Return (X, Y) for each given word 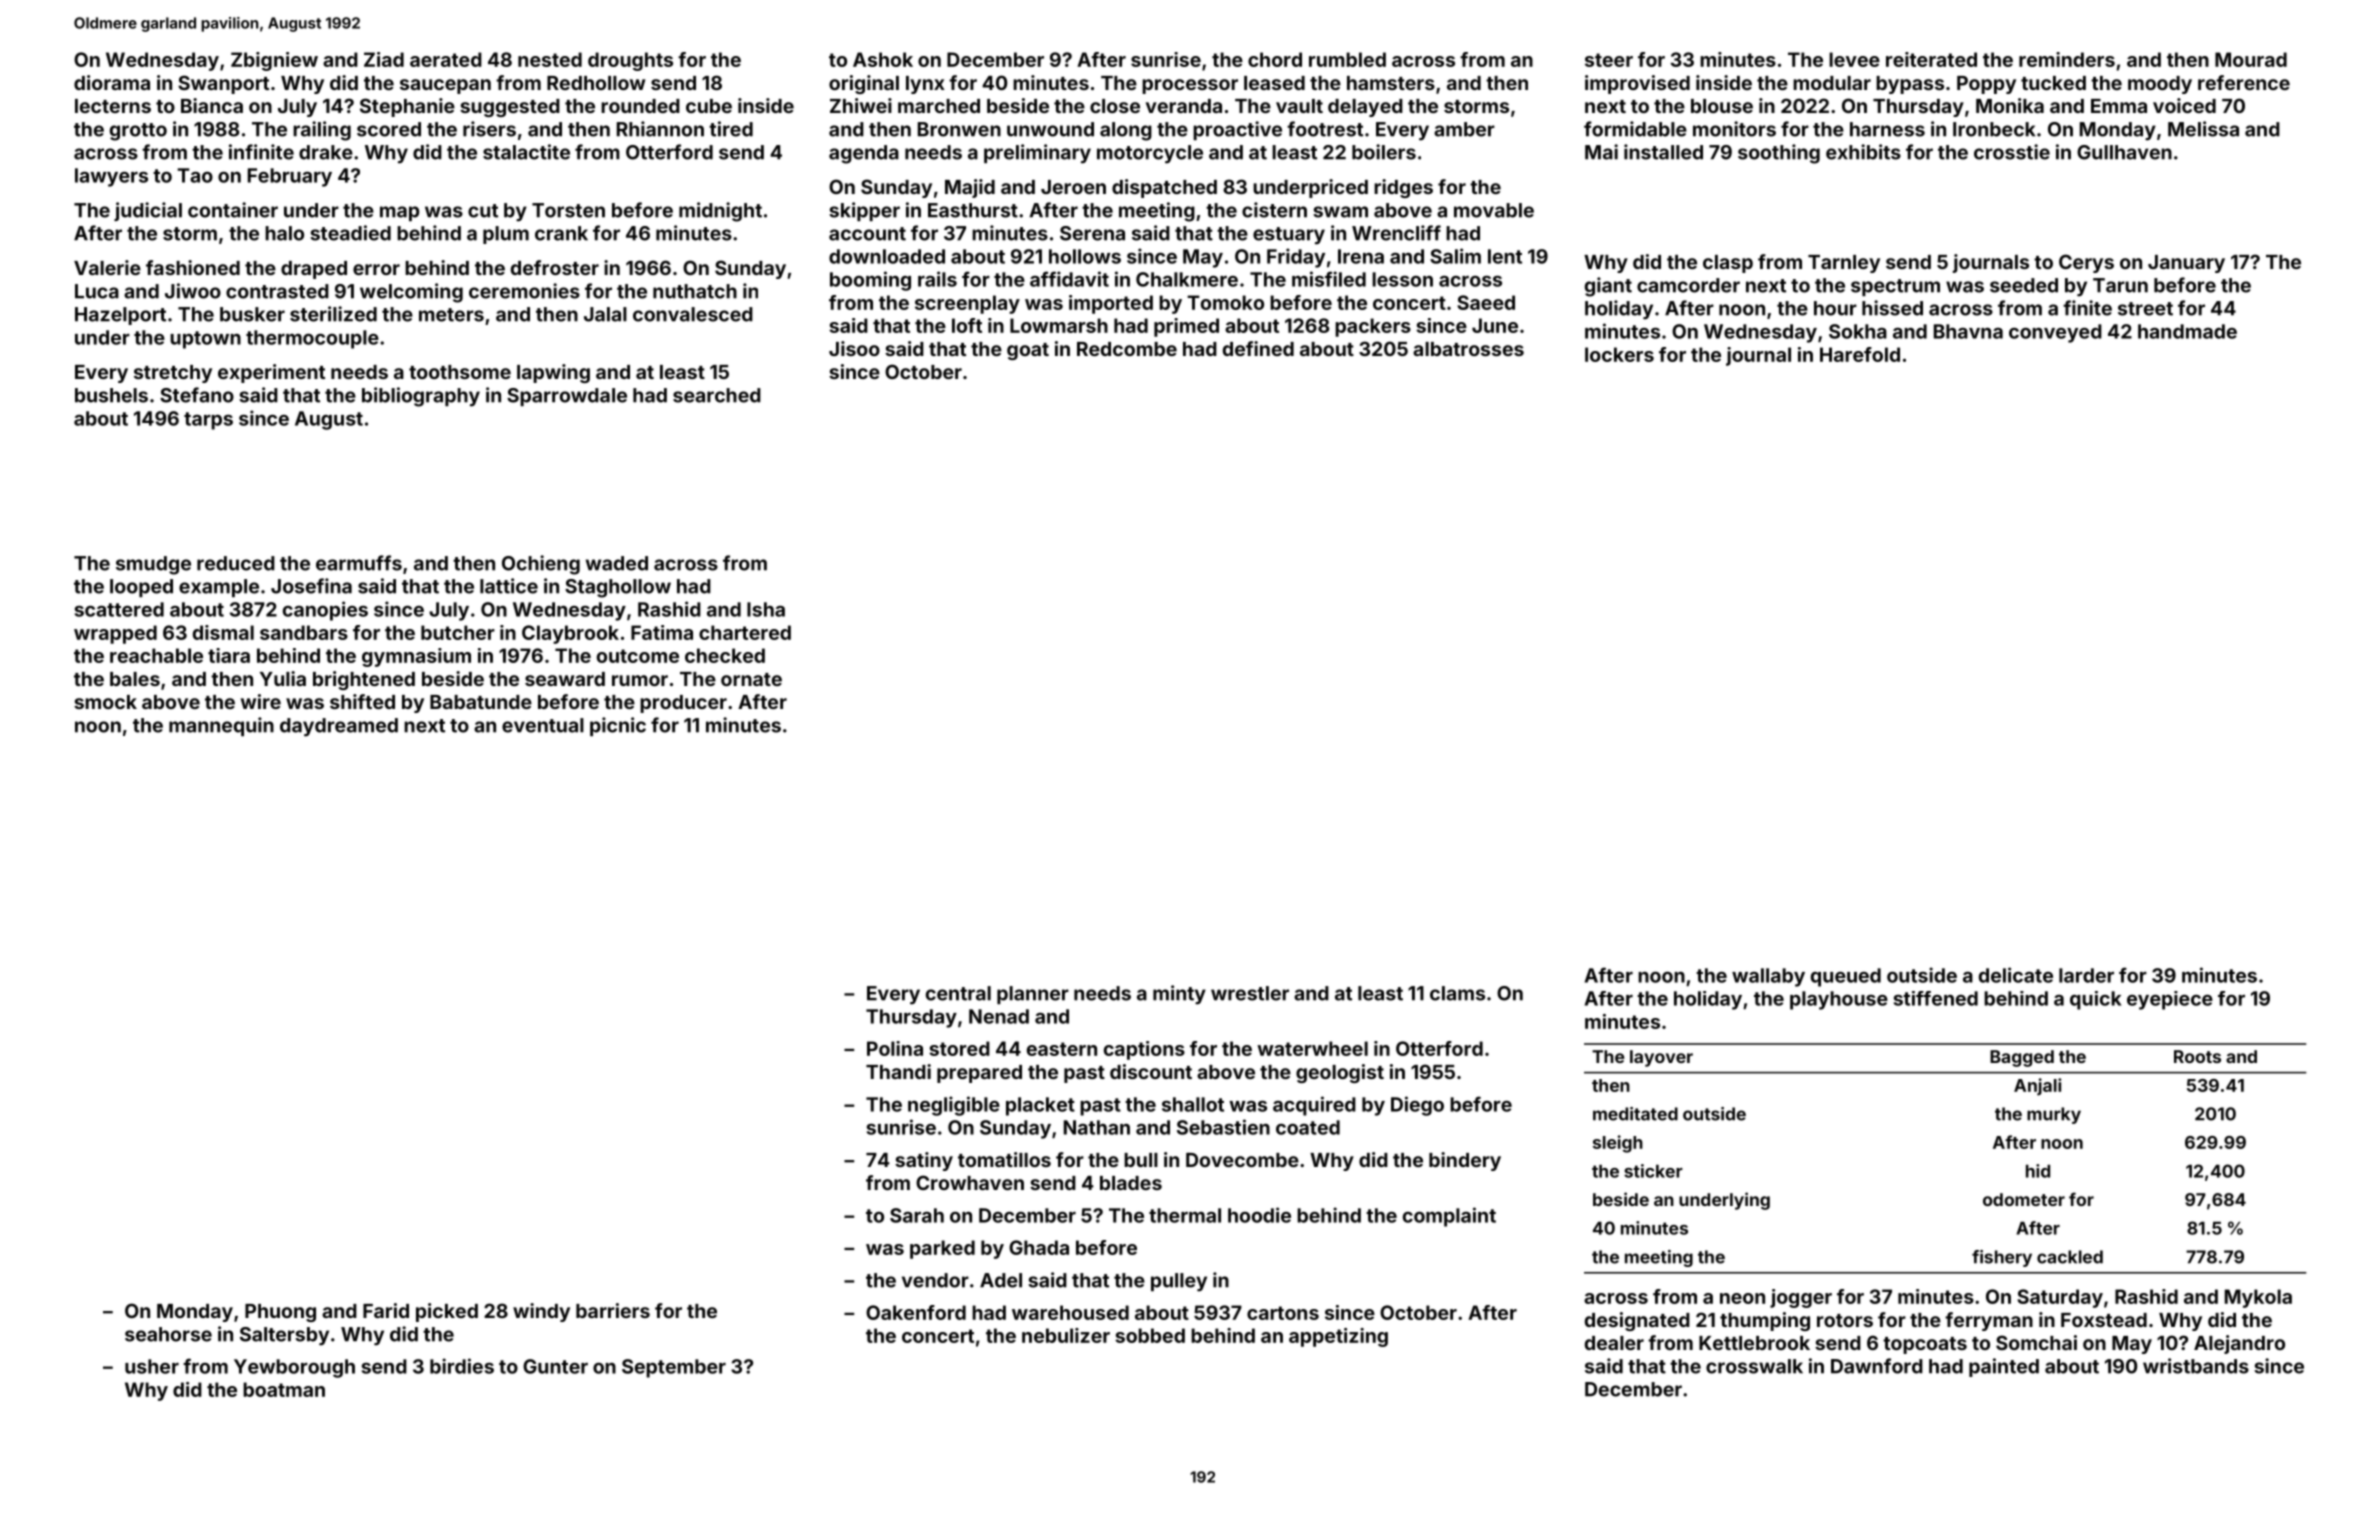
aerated (446, 59)
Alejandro (2239, 1344)
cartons (1283, 1313)
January (2186, 264)
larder (2086, 975)
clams (1457, 993)
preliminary (1037, 154)
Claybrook (570, 634)
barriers (613, 1310)
